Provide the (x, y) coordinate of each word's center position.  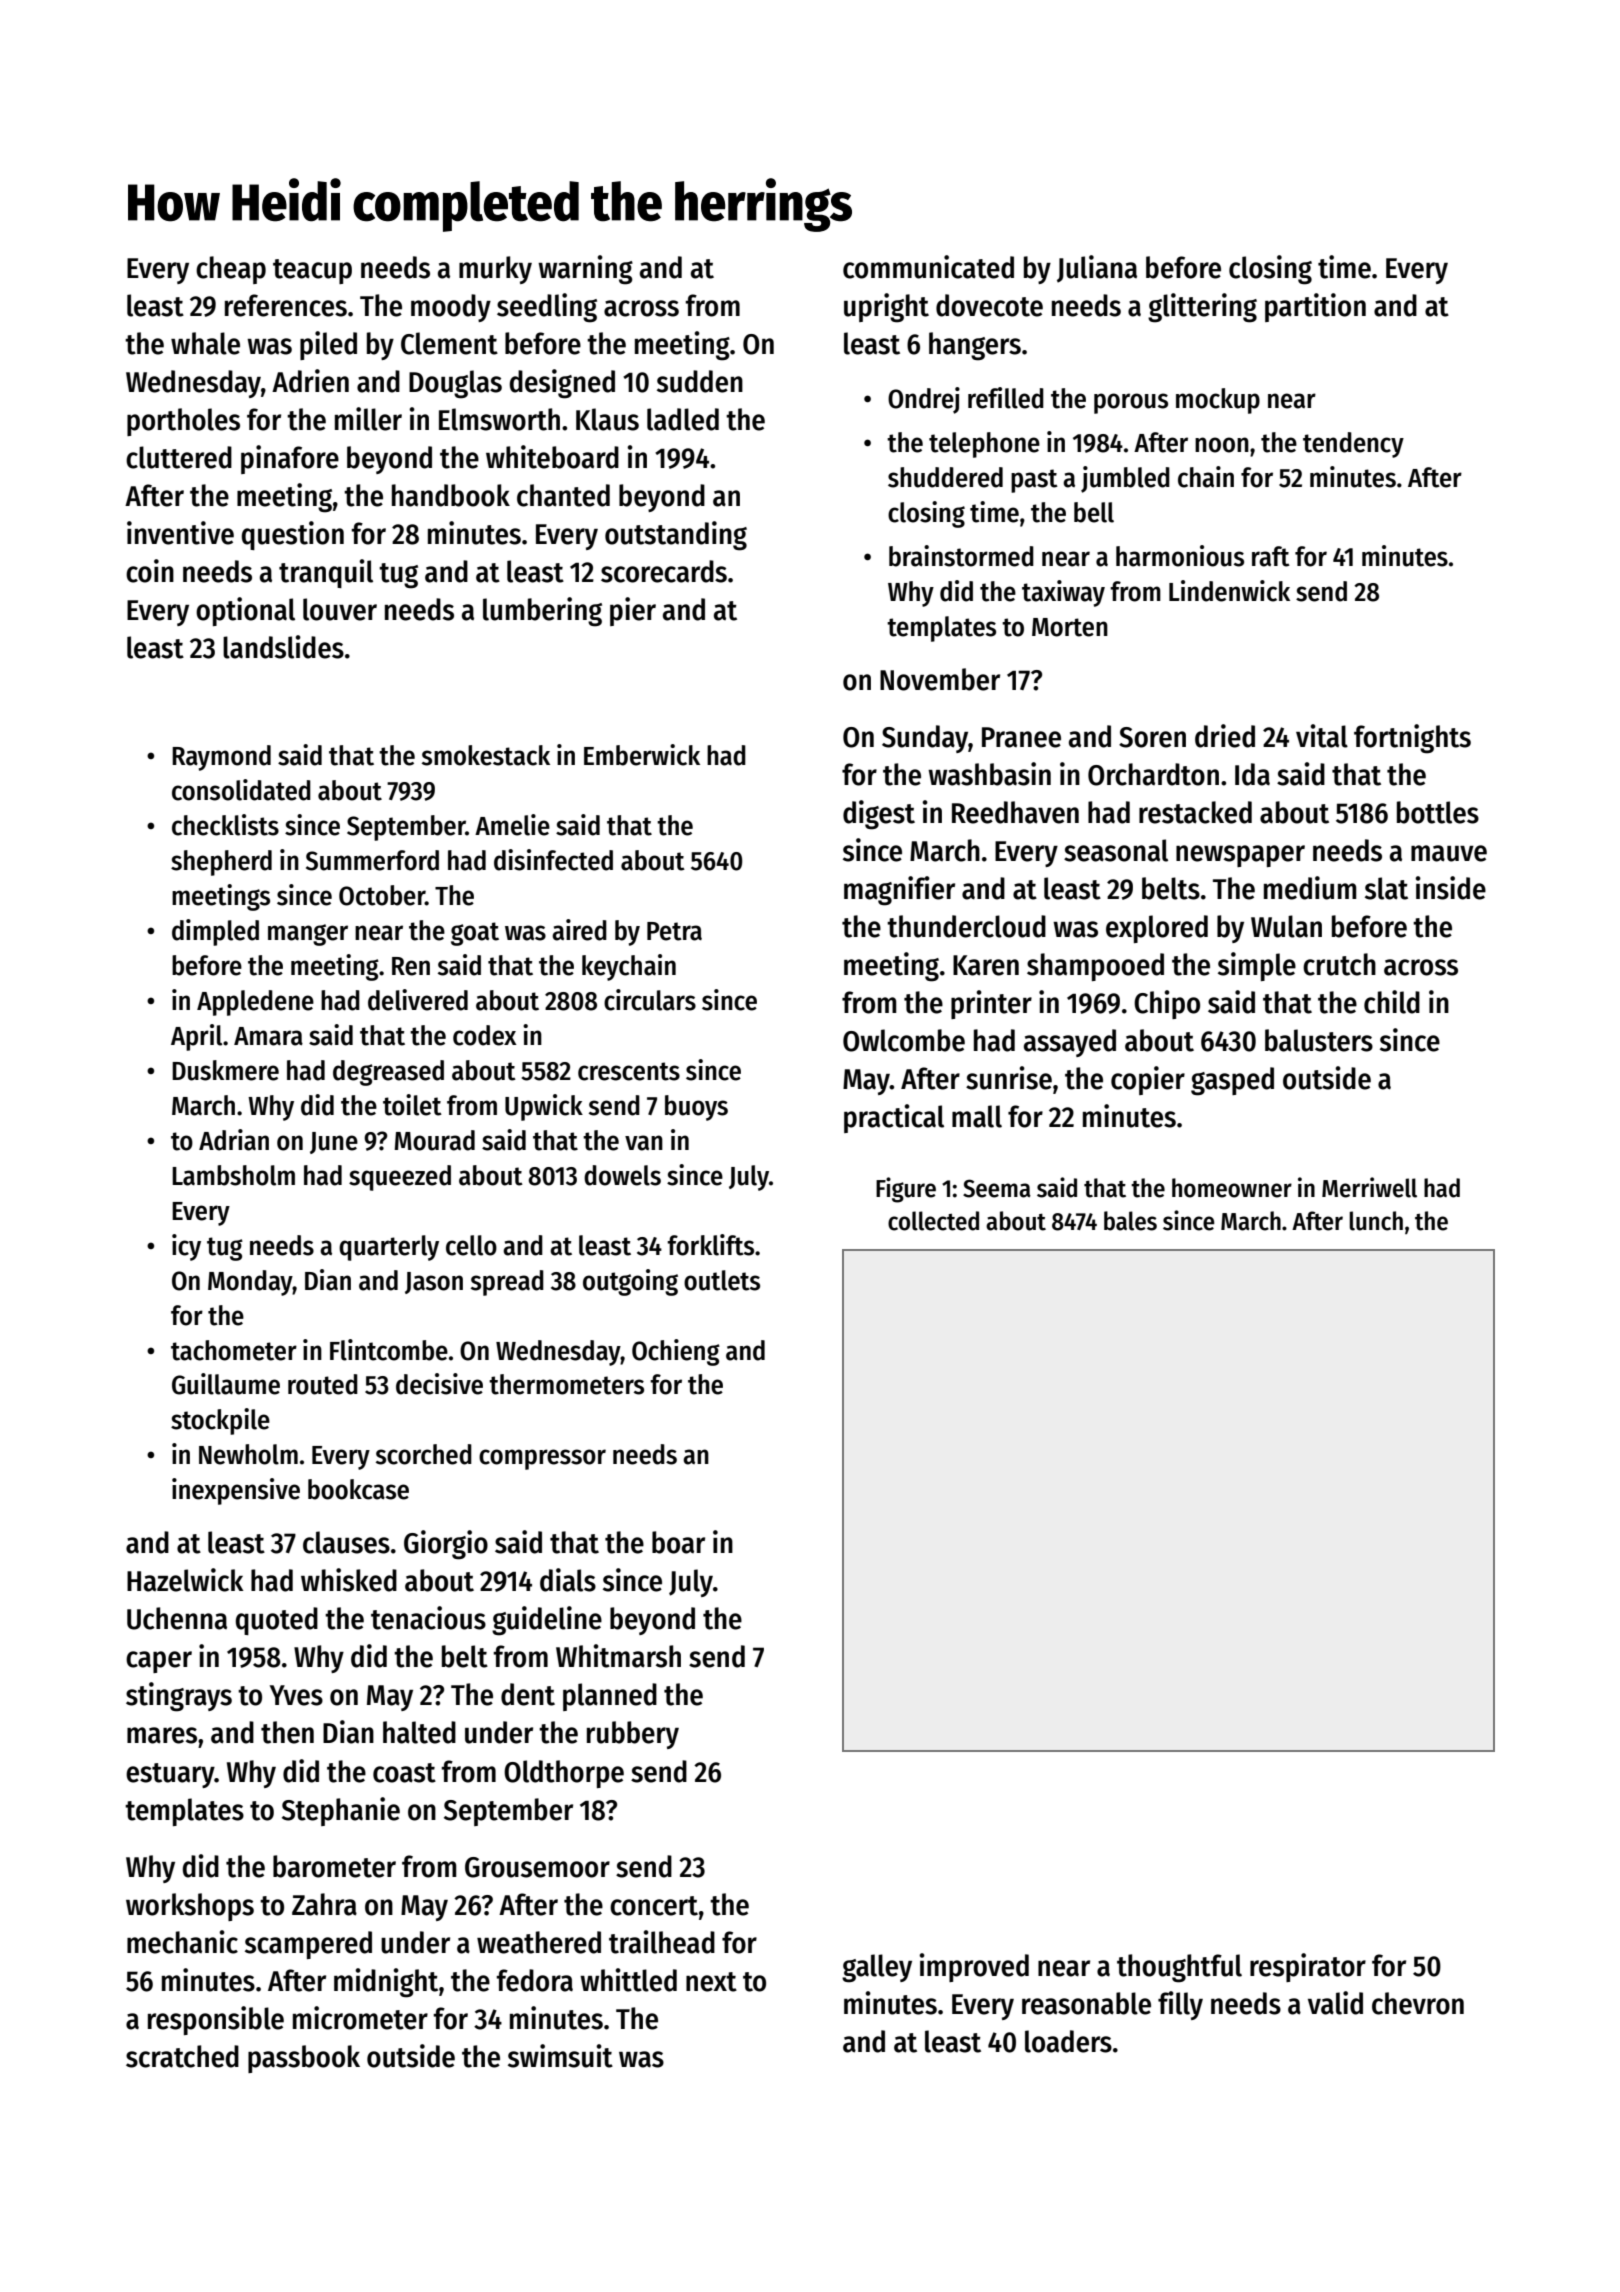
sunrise (1009, 1078)
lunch (1376, 1221)
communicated (928, 267)
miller (368, 419)
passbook (304, 2059)
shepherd (221, 863)
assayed (1070, 1043)
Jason (434, 1283)
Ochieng (676, 1352)
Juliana (1097, 269)
